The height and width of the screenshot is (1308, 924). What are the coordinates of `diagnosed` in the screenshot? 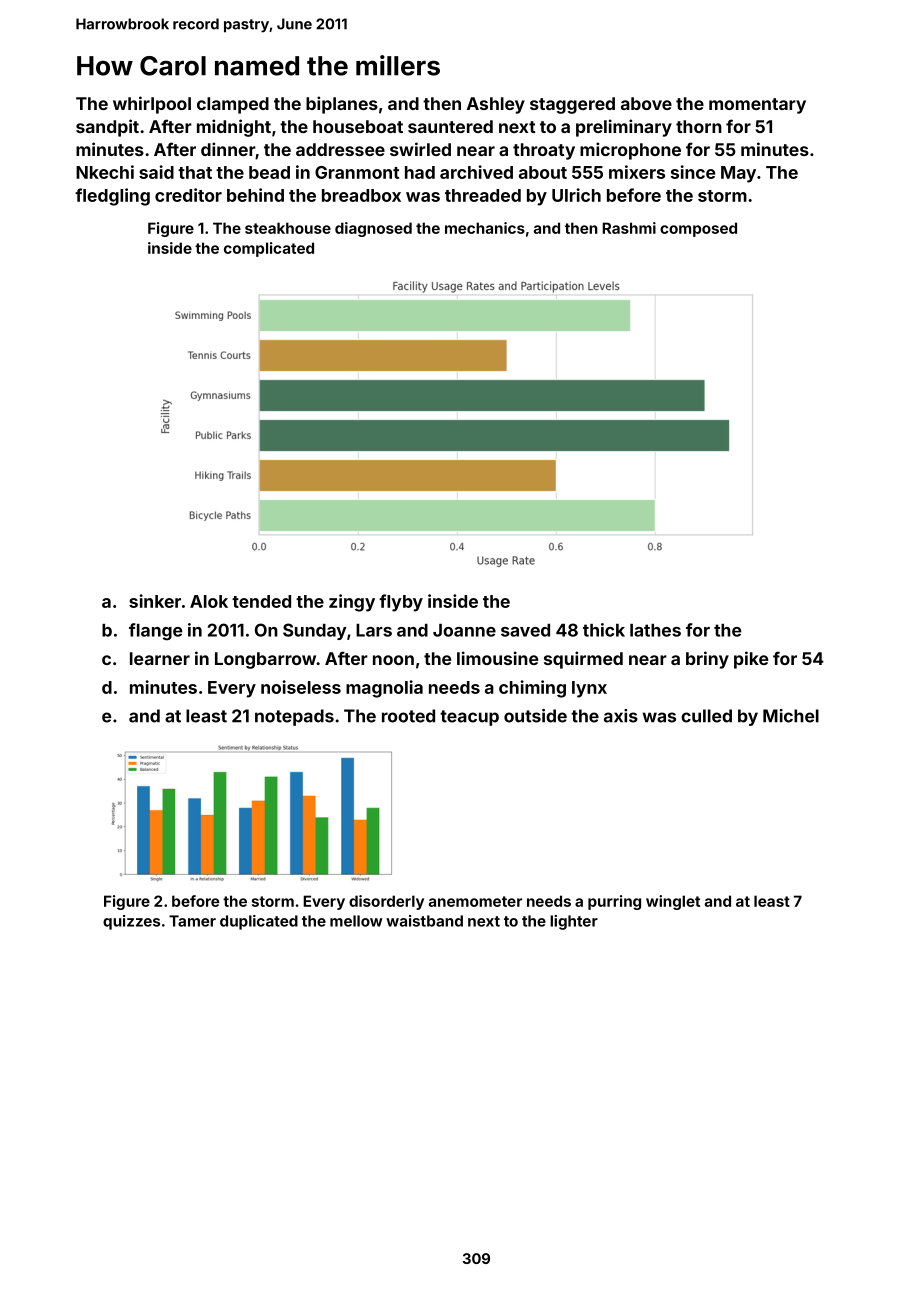 It's located at (373, 229).
